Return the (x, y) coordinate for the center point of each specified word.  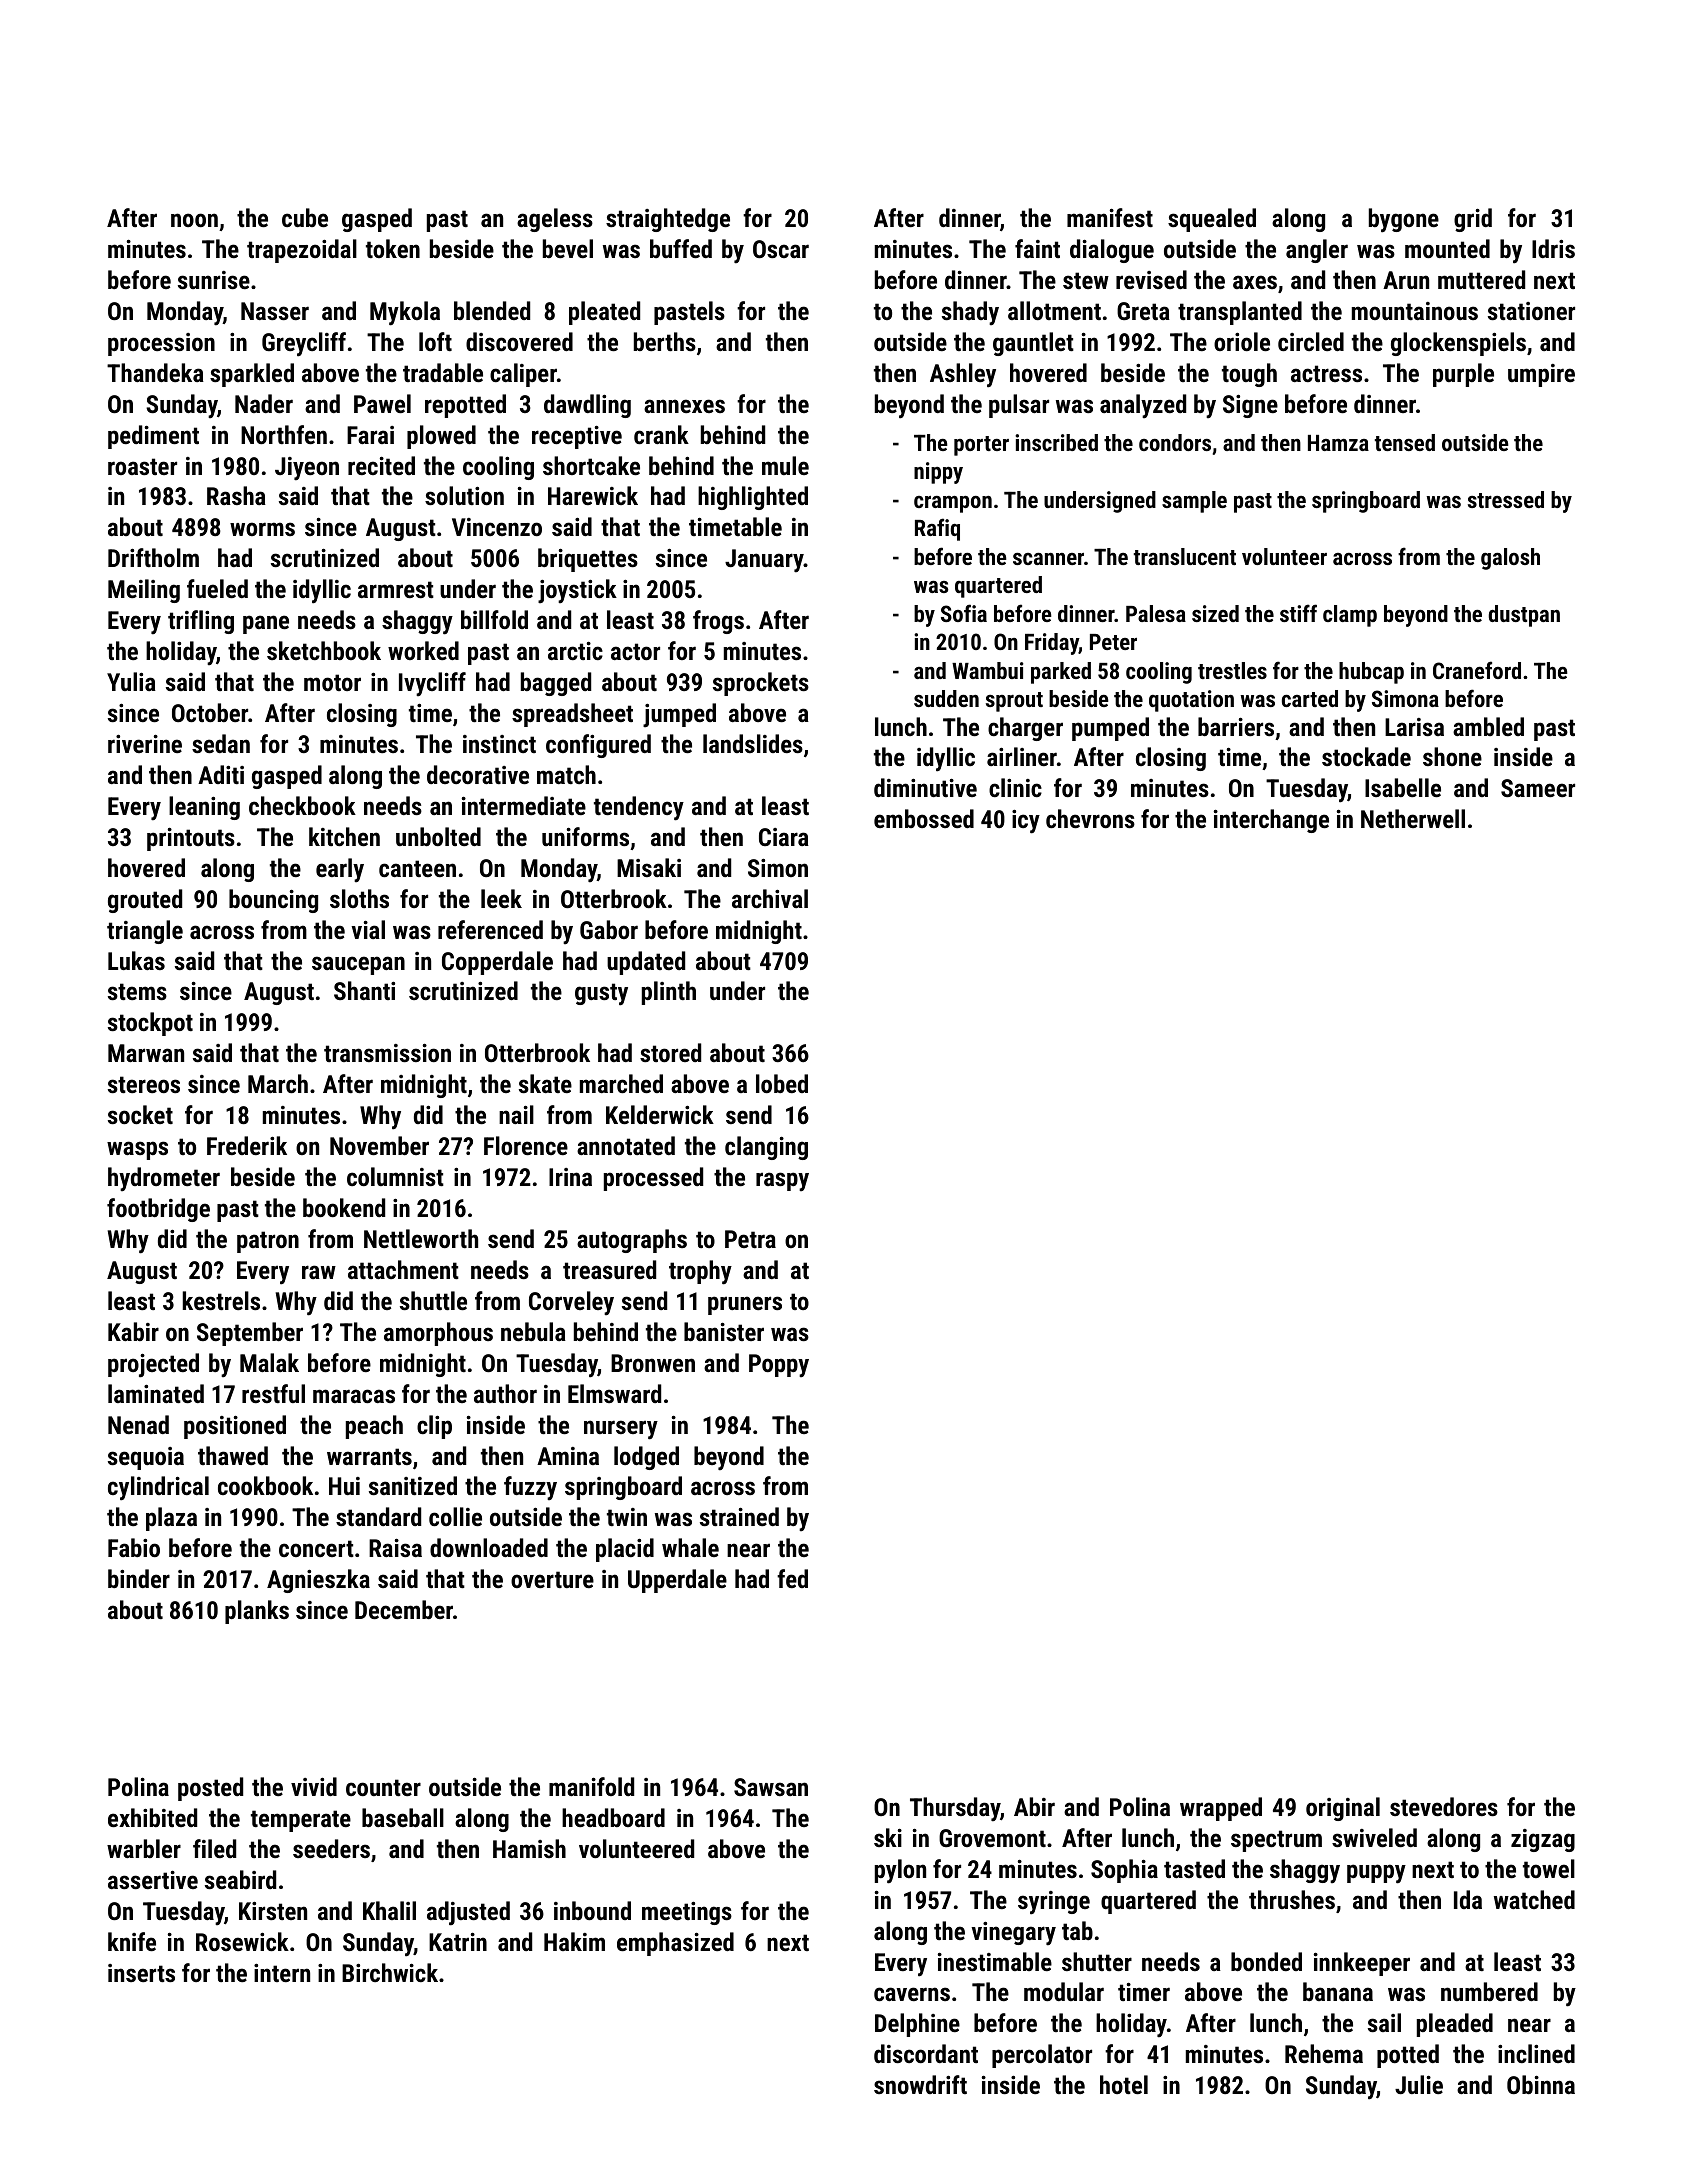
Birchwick (390, 1972)
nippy (938, 473)
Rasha (236, 495)
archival (770, 898)
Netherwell (1413, 818)
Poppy (779, 1366)
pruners (745, 1305)
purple (1463, 375)
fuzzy (530, 1488)
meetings (687, 1913)
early (340, 870)
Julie (1419, 2084)
